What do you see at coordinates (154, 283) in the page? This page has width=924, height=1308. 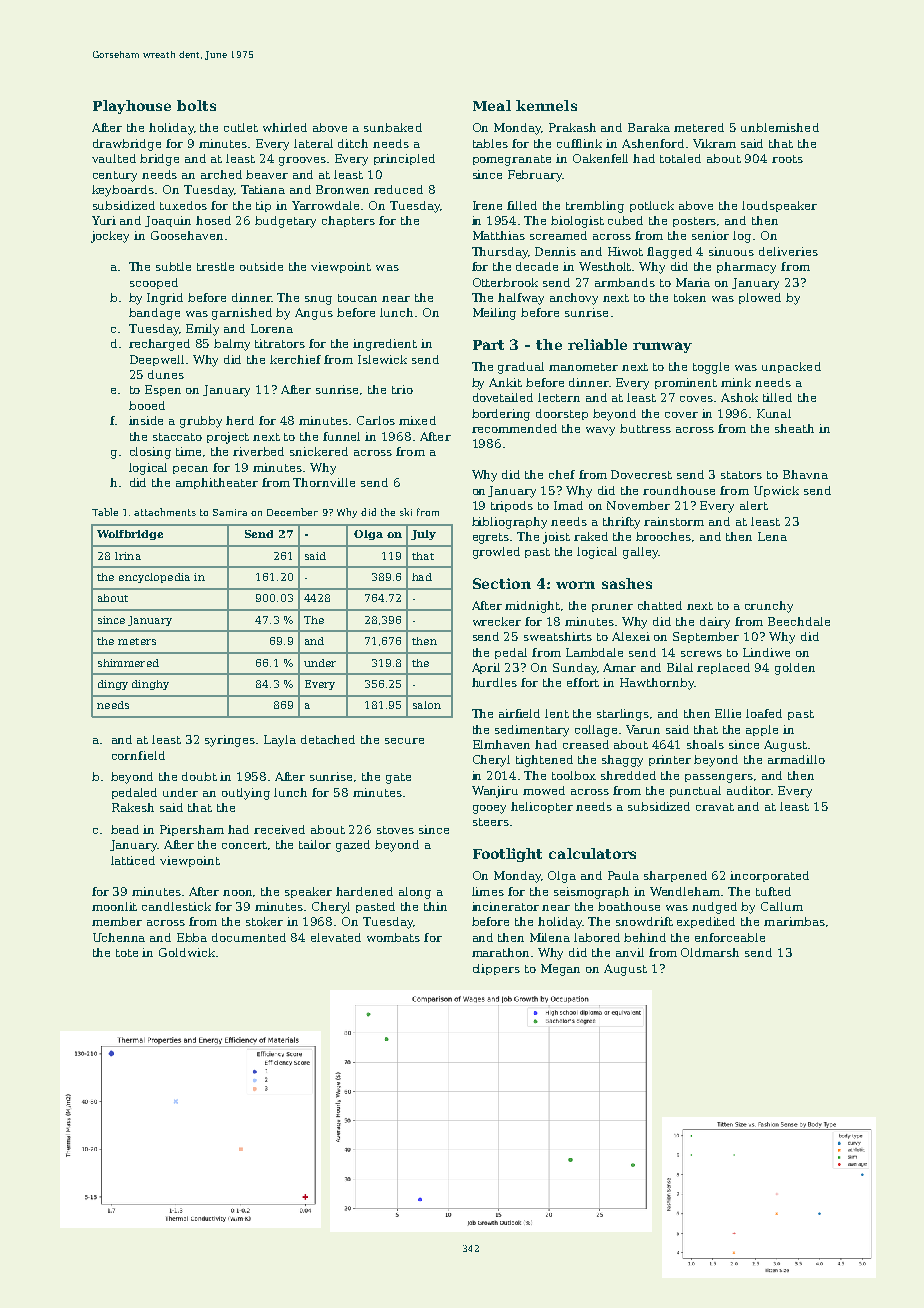 I see `scooped` at bounding box center [154, 283].
